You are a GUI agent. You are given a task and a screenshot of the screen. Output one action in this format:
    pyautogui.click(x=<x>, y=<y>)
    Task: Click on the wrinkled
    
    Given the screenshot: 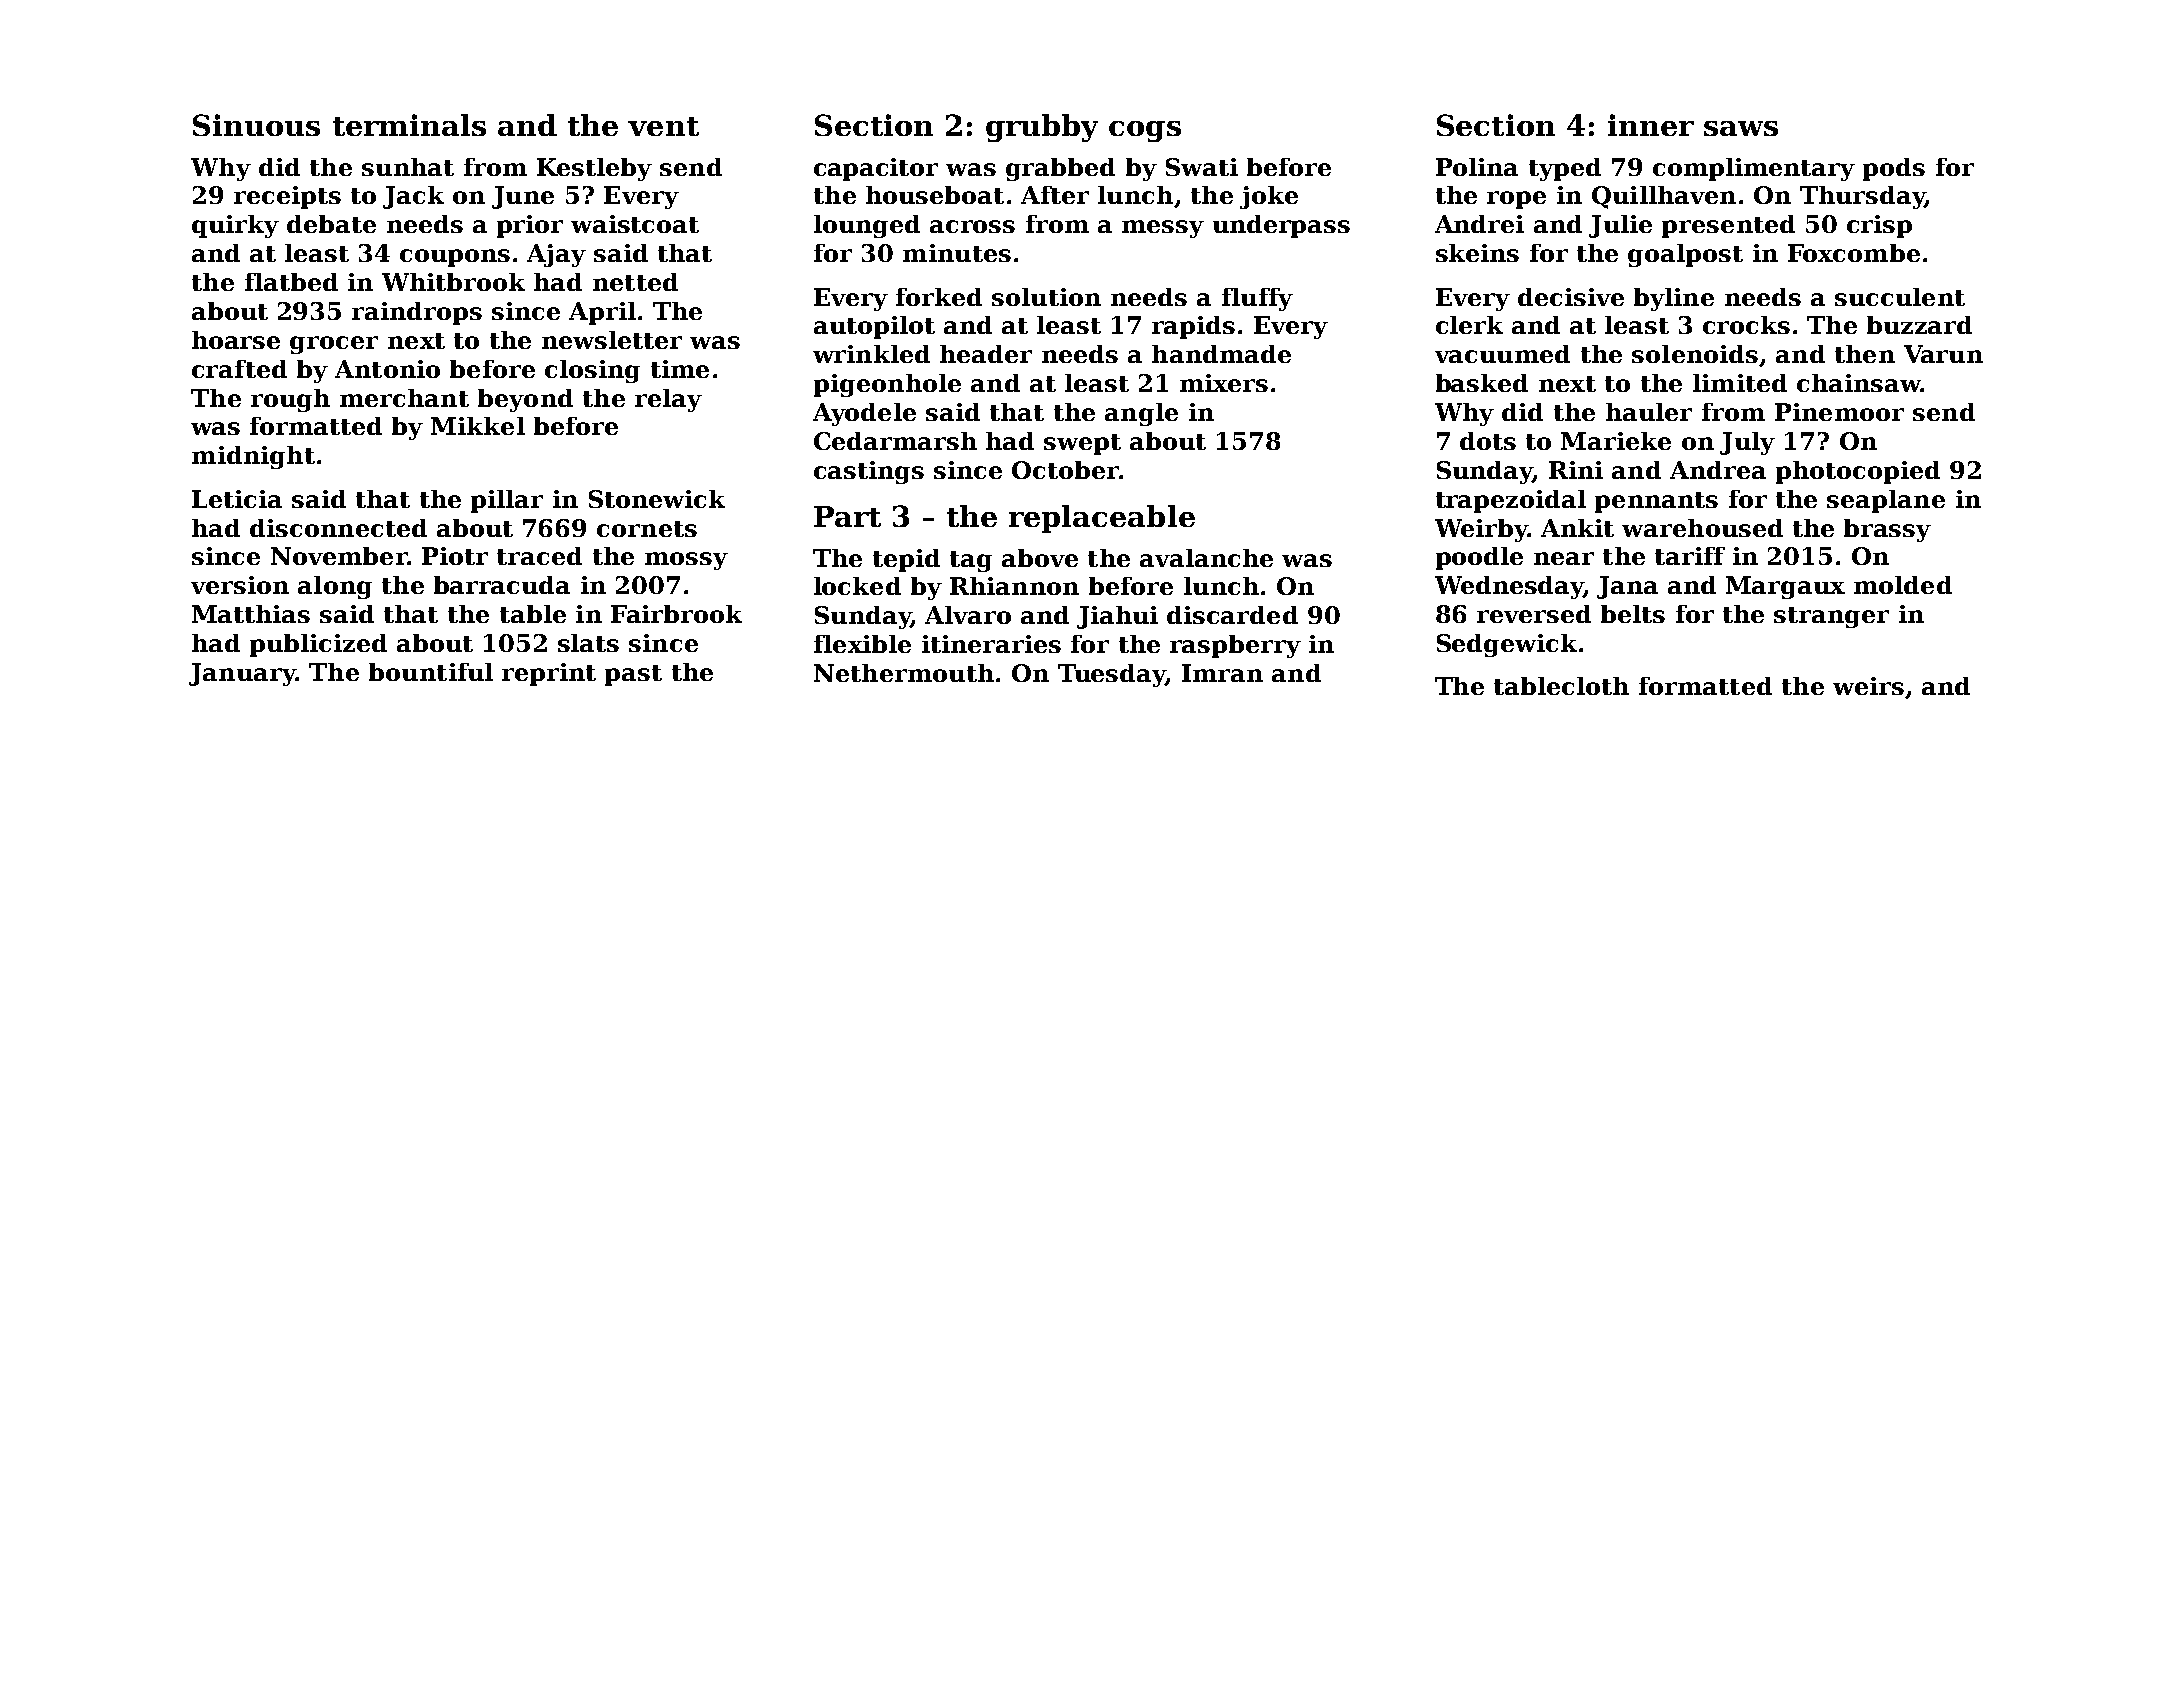 What is the action you would take?
    pyautogui.click(x=871, y=354)
